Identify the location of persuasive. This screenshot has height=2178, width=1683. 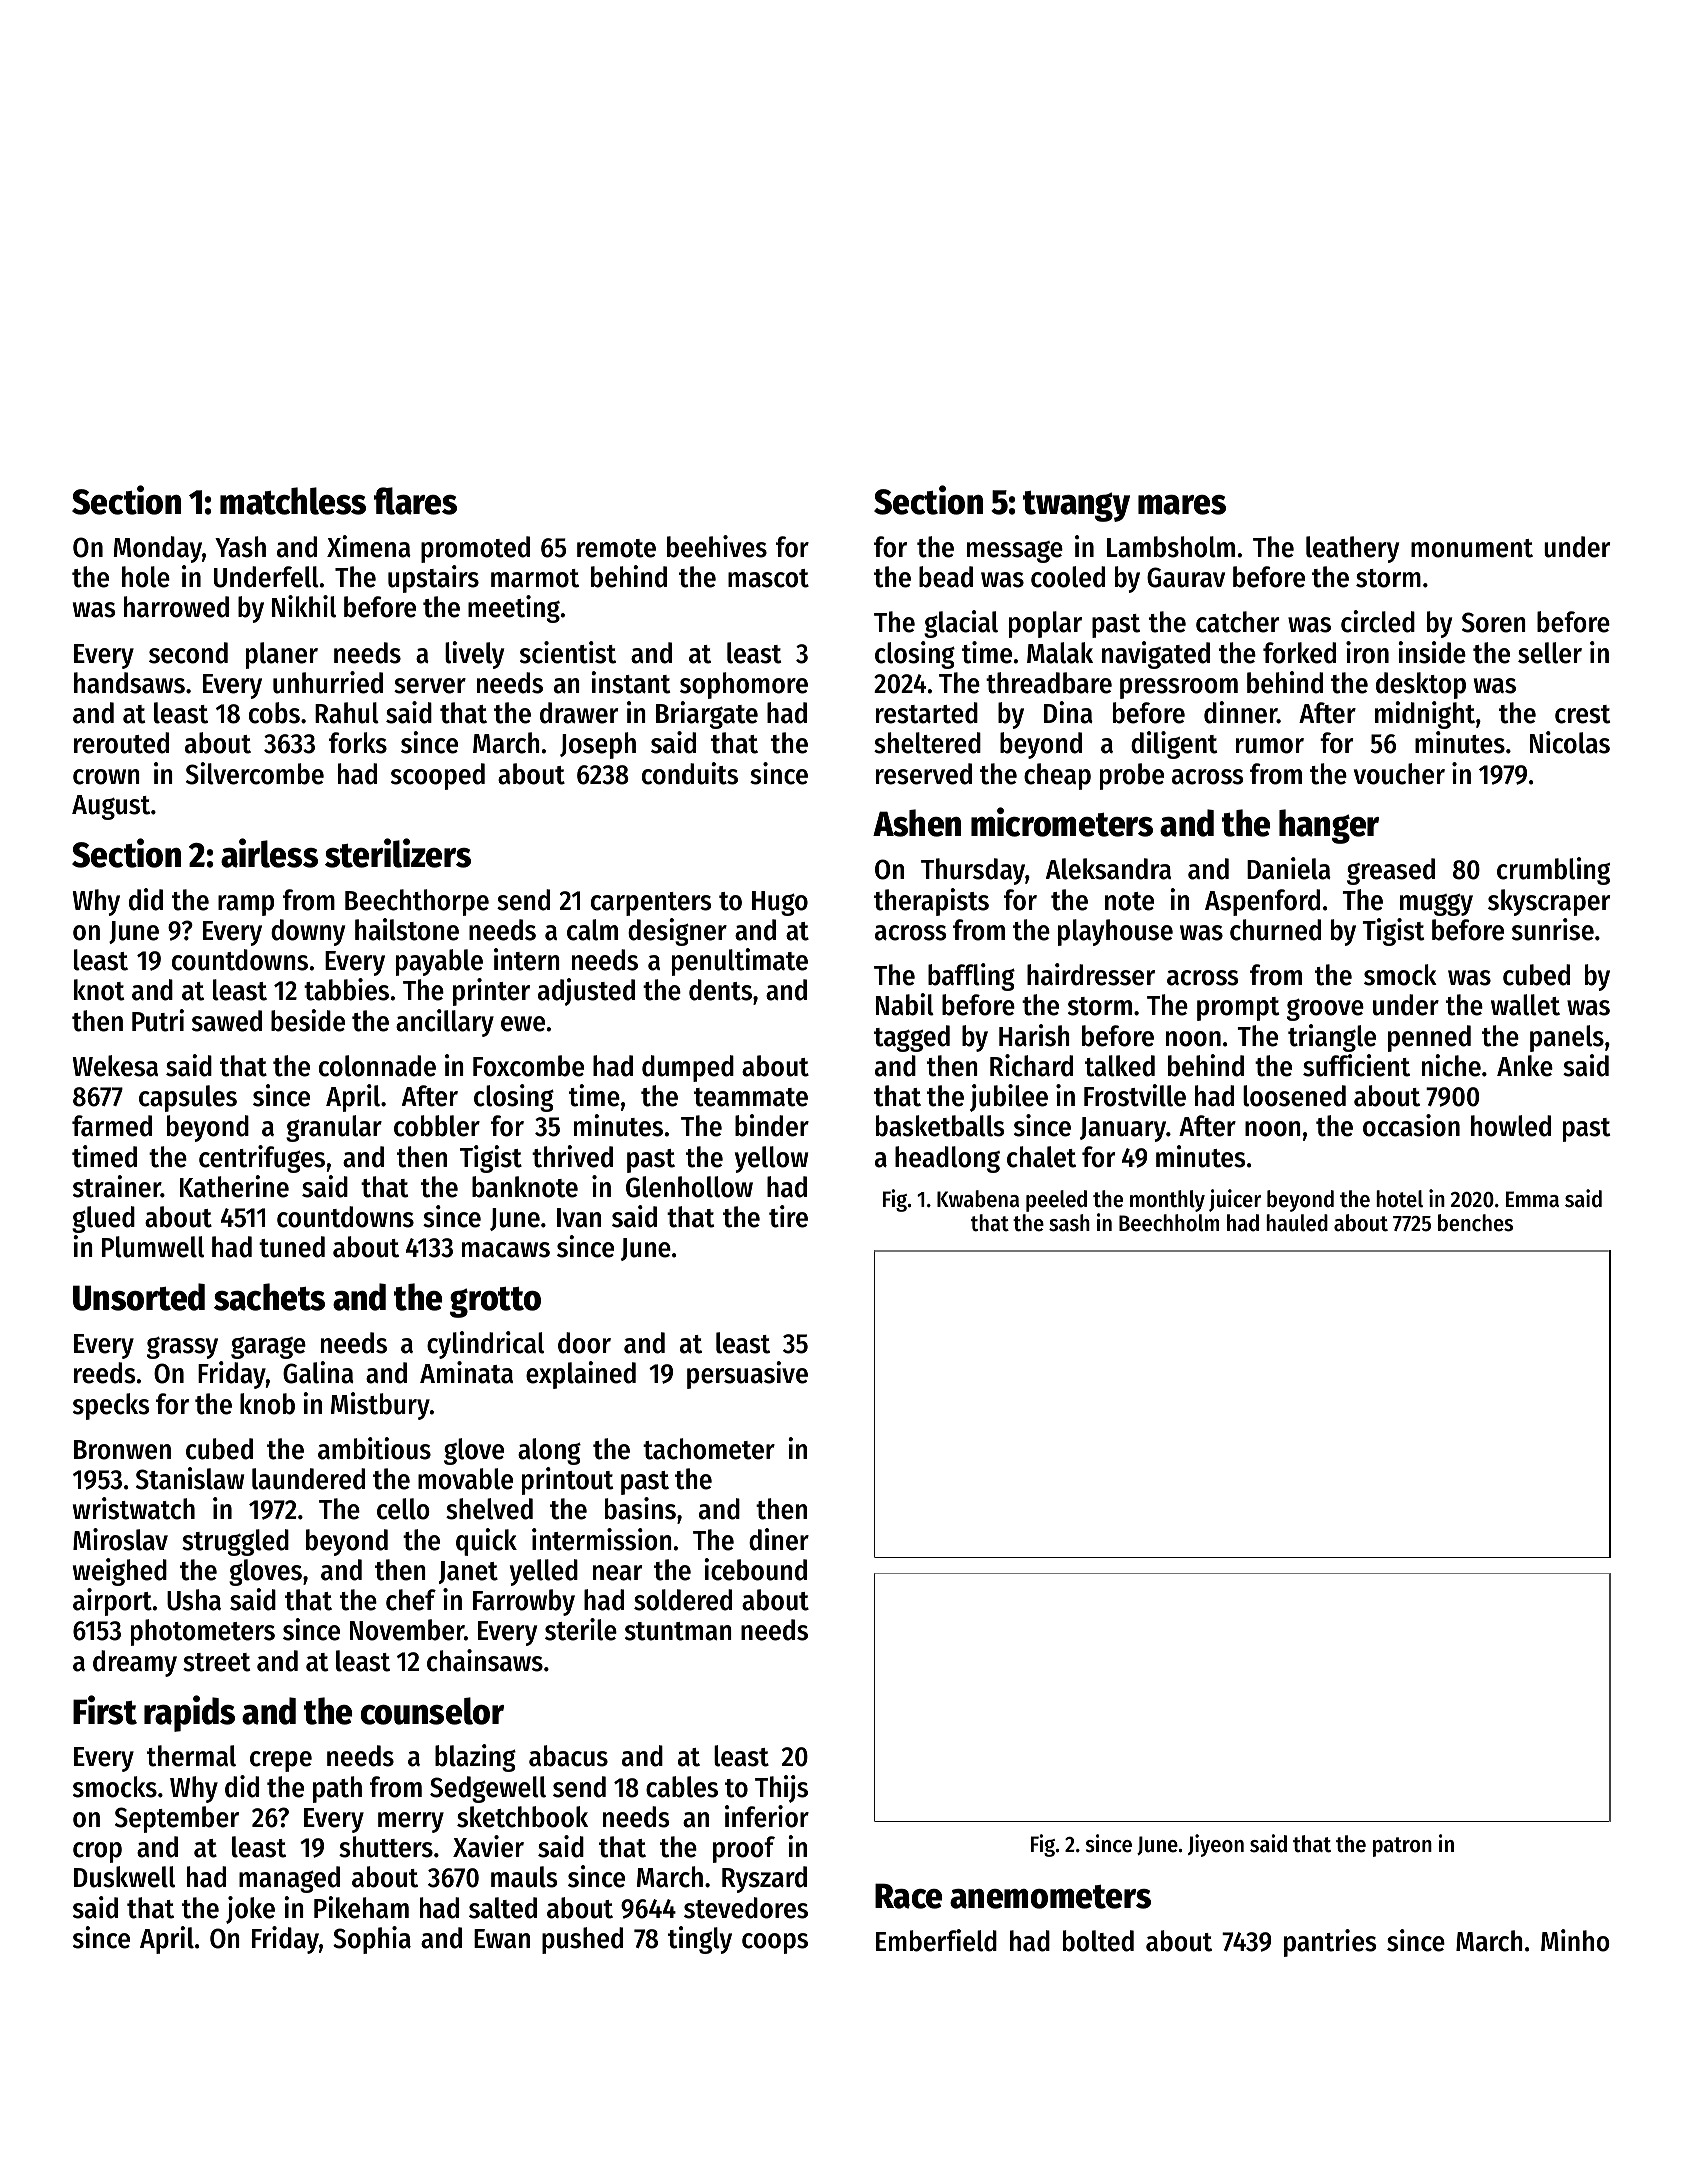
(747, 1375).
